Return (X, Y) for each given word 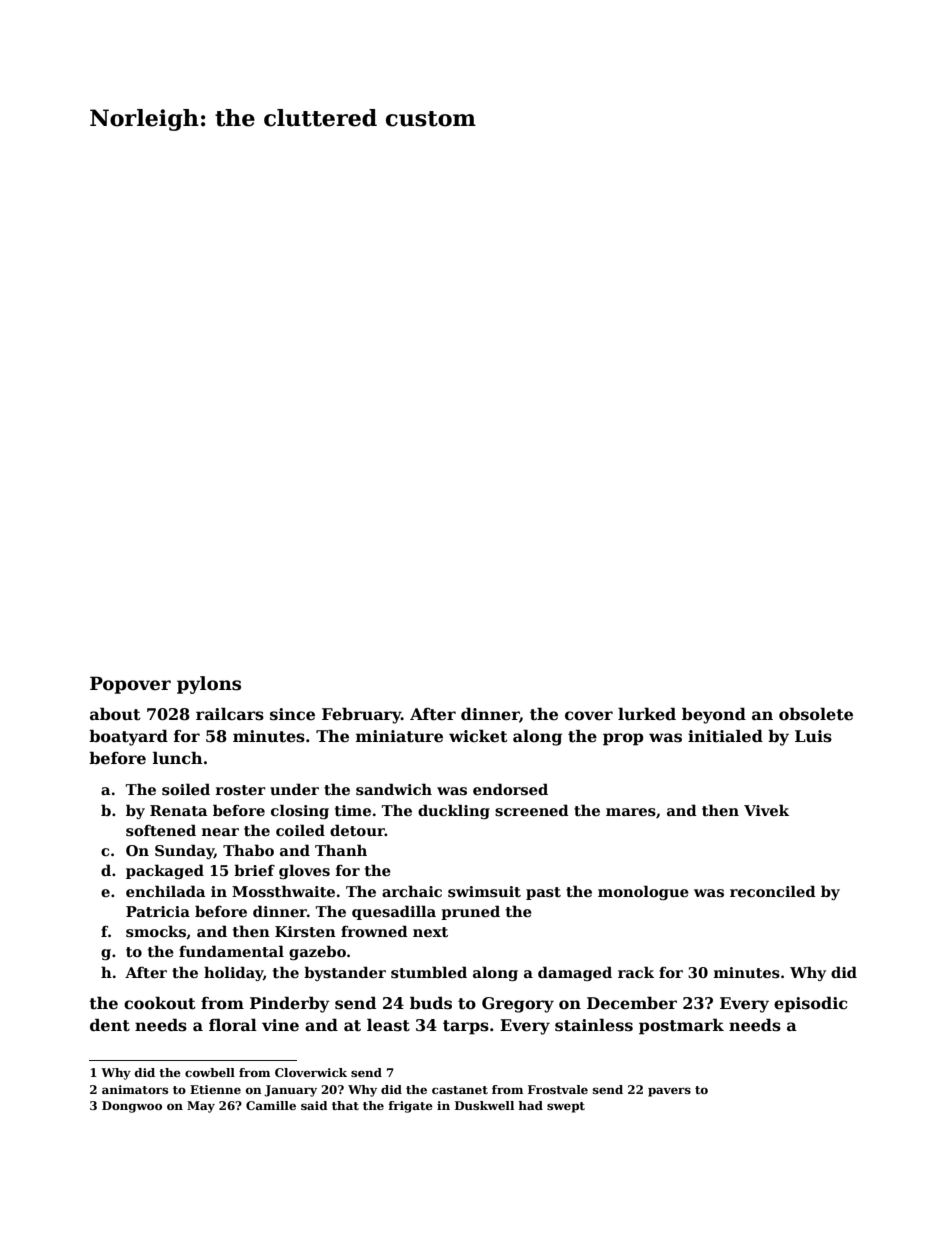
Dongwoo (132, 1107)
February (361, 715)
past (543, 893)
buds (431, 1003)
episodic (810, 1004)
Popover (130, 685)
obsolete (816, 714)
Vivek (766, 810)
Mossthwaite (283, 891)
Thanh (341, 850)
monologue (643, 892)
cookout (160, 1003)
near (220, 832)
